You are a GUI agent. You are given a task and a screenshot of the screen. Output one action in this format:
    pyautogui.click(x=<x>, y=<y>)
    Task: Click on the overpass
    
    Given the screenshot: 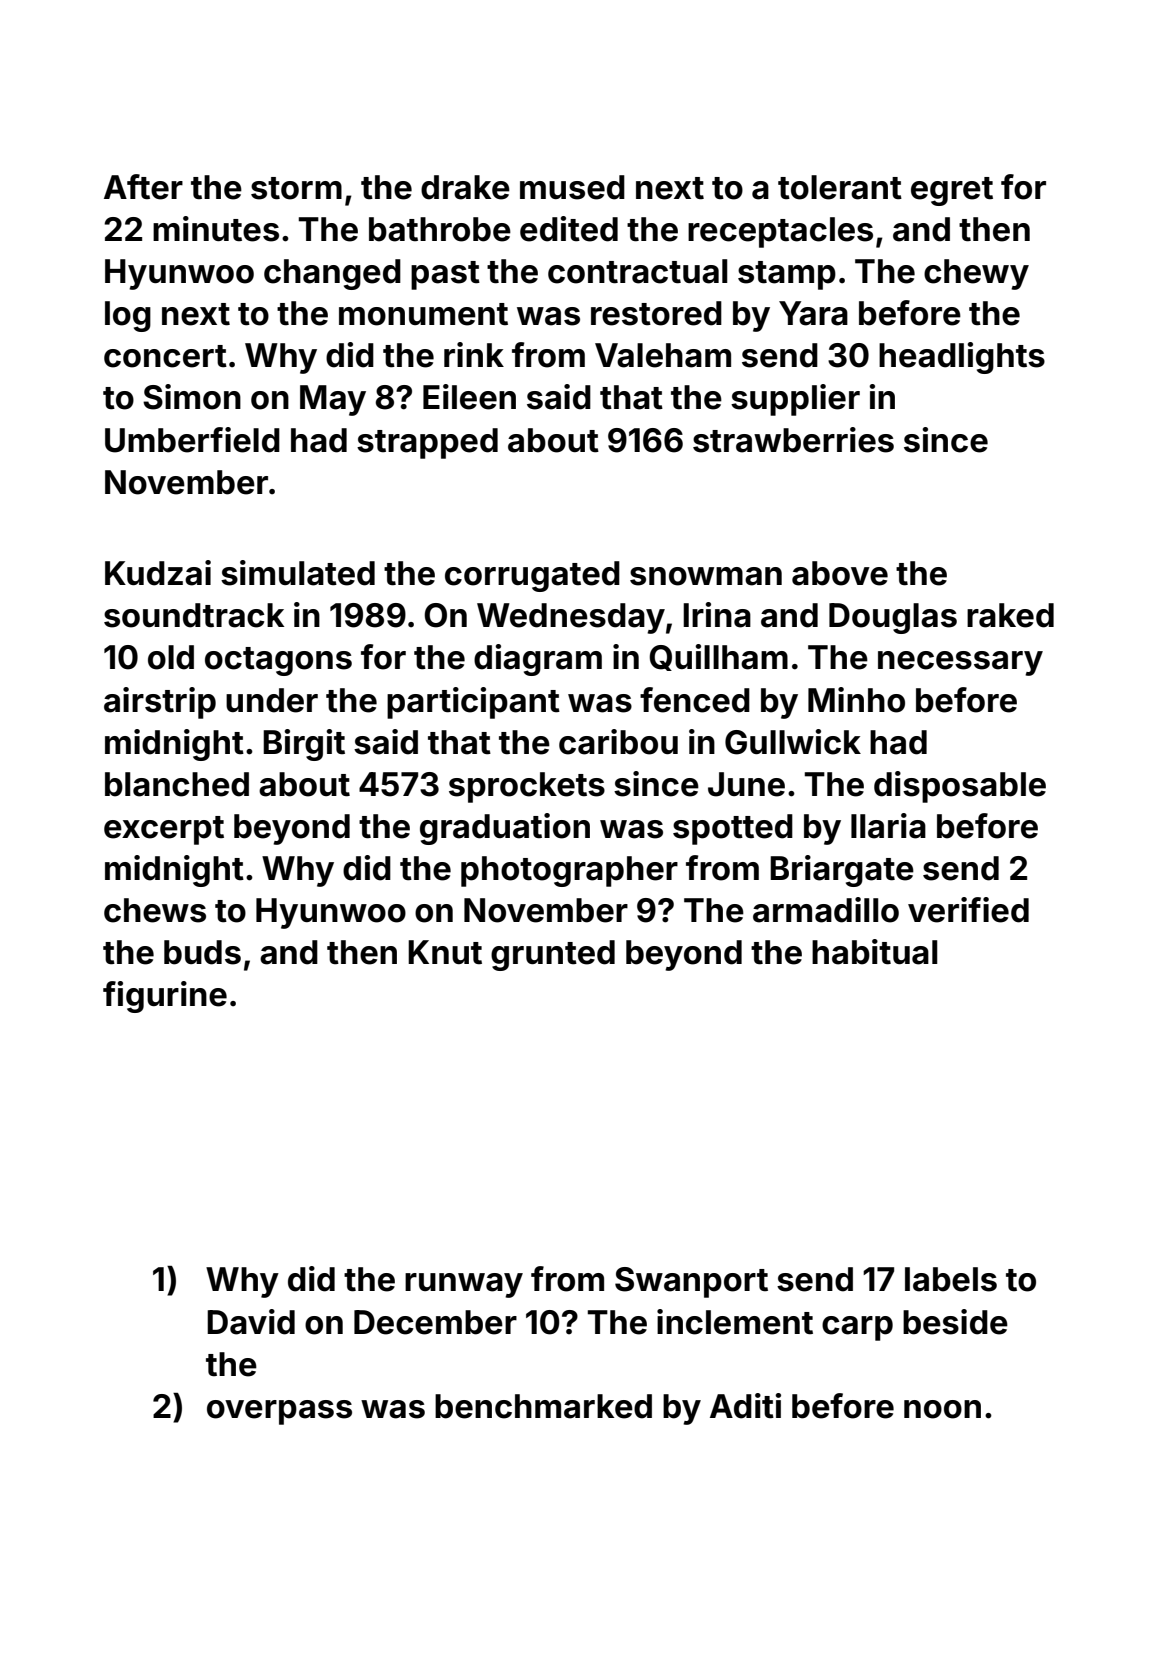 What is the action you would take?
    pyautogui.click(x=279, y=1412)
